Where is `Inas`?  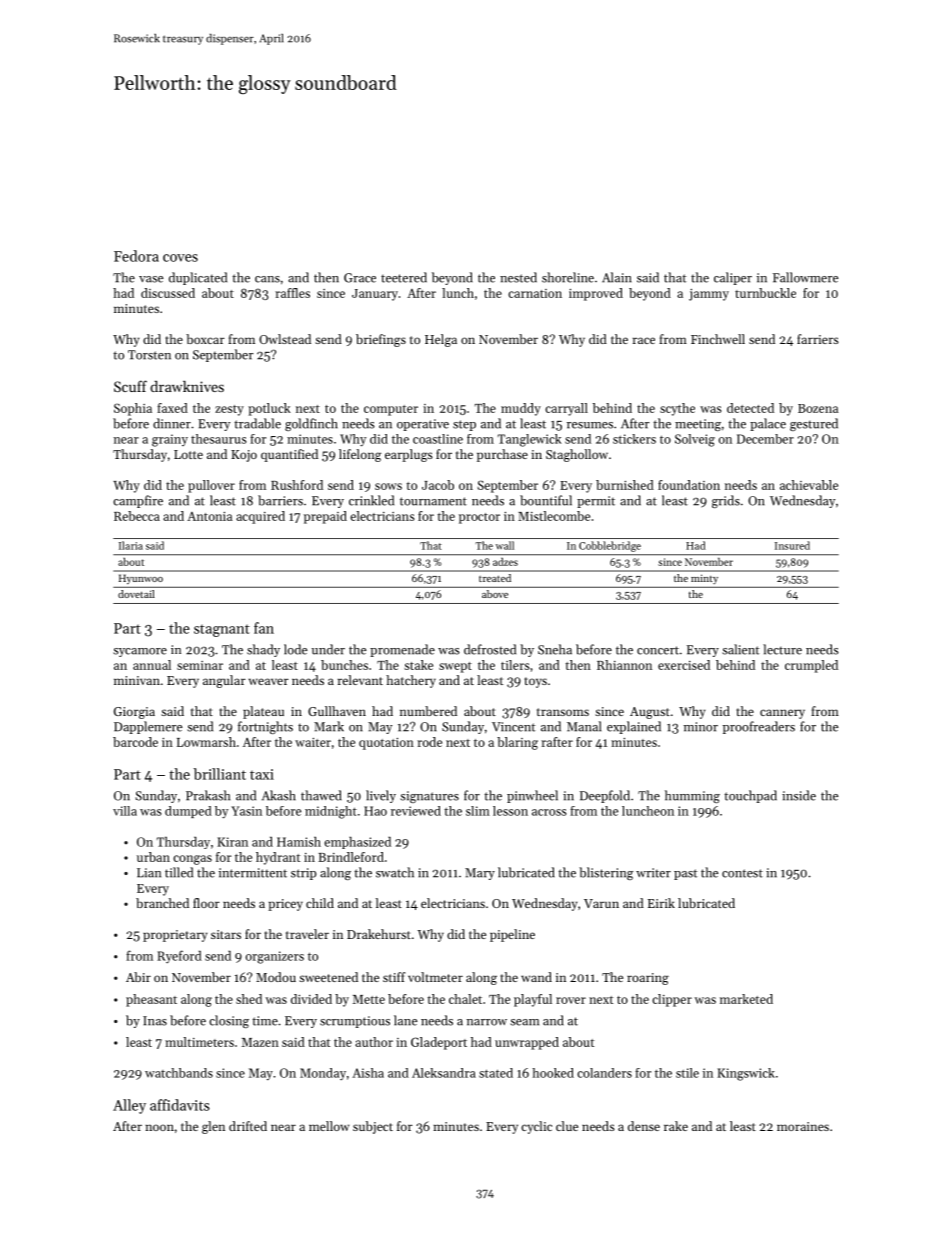 Inas is located at coordinates (155, 1021).
